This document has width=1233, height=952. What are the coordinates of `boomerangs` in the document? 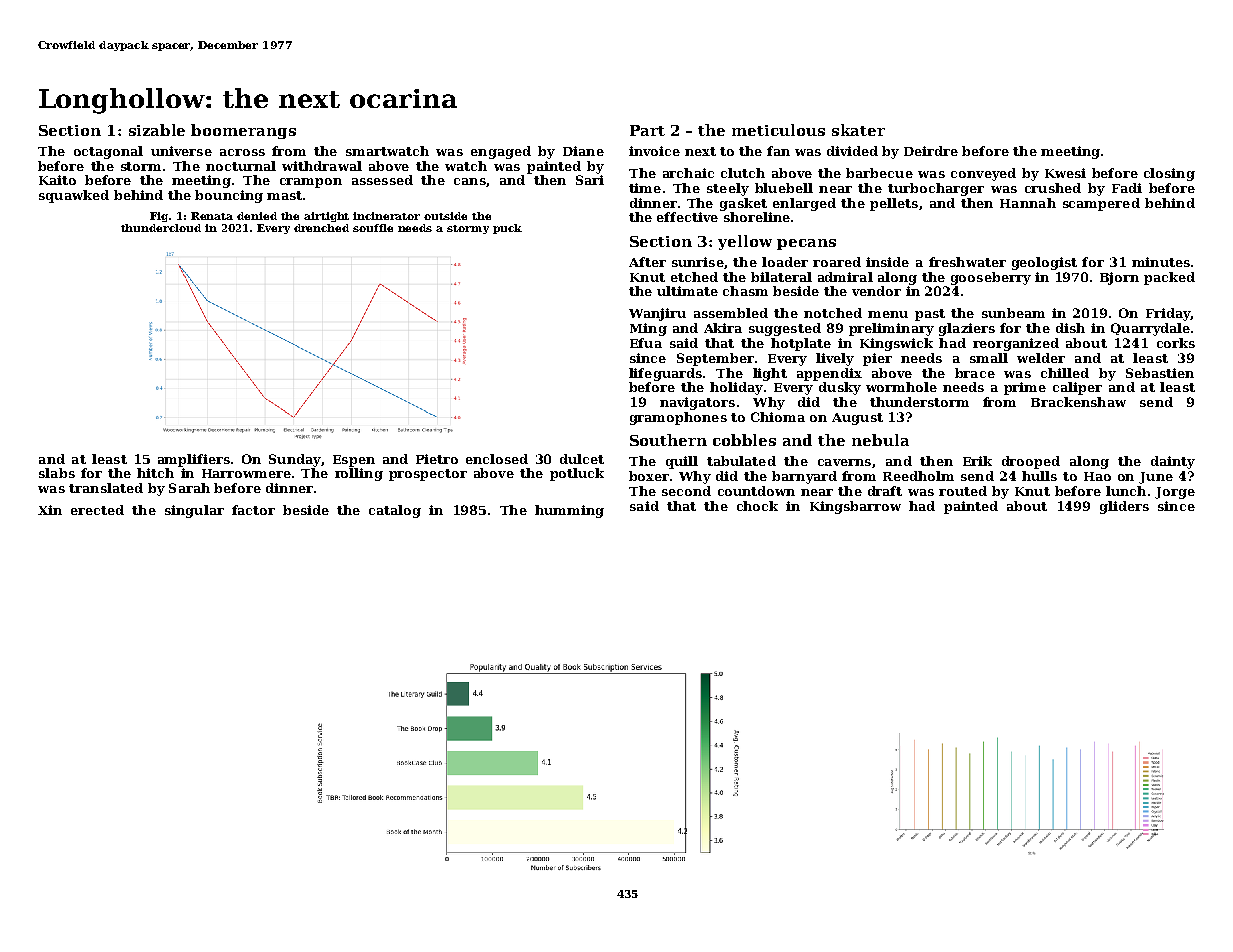 It's located at (243, 131).
